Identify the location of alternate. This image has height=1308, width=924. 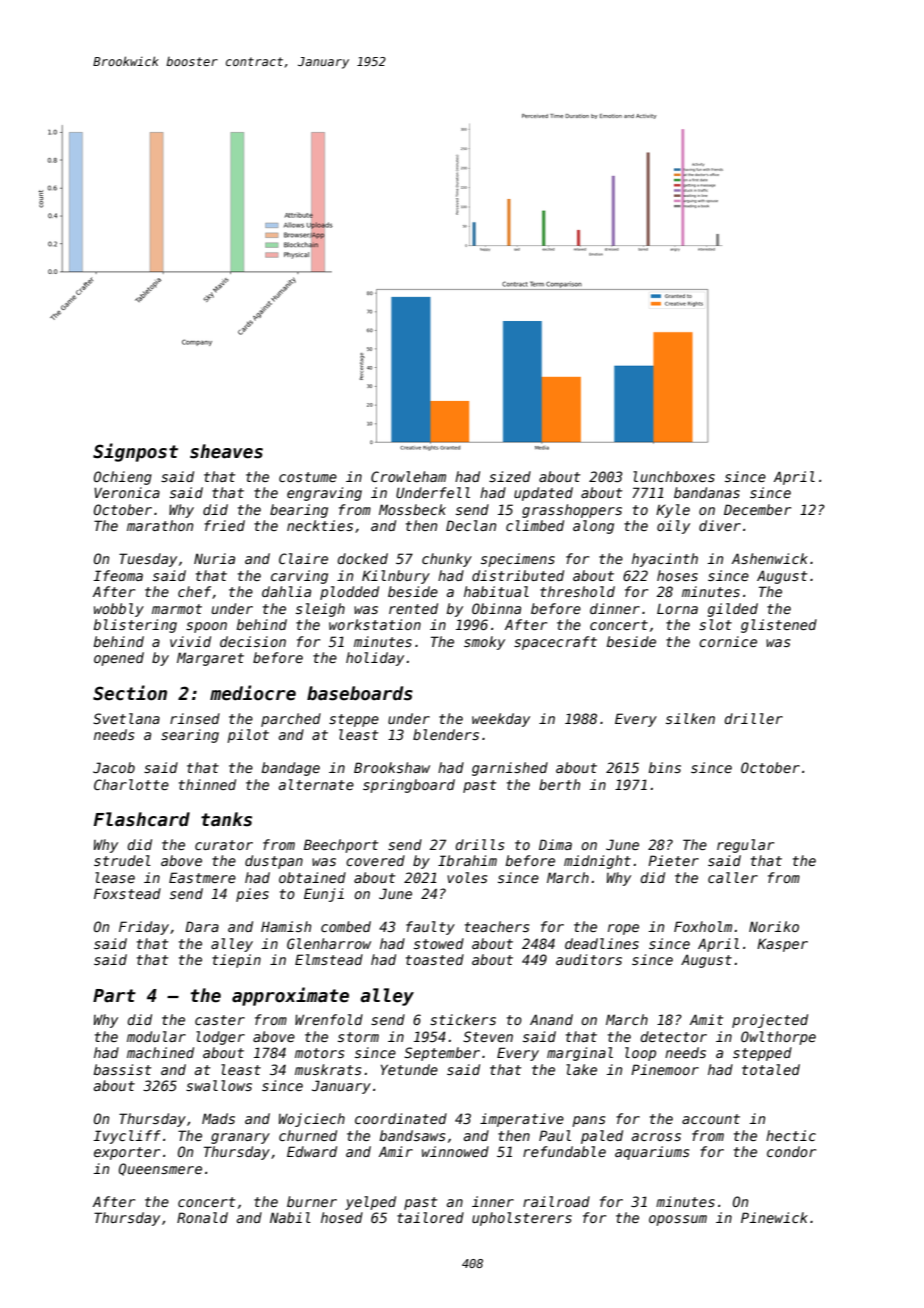
(316, 784).
